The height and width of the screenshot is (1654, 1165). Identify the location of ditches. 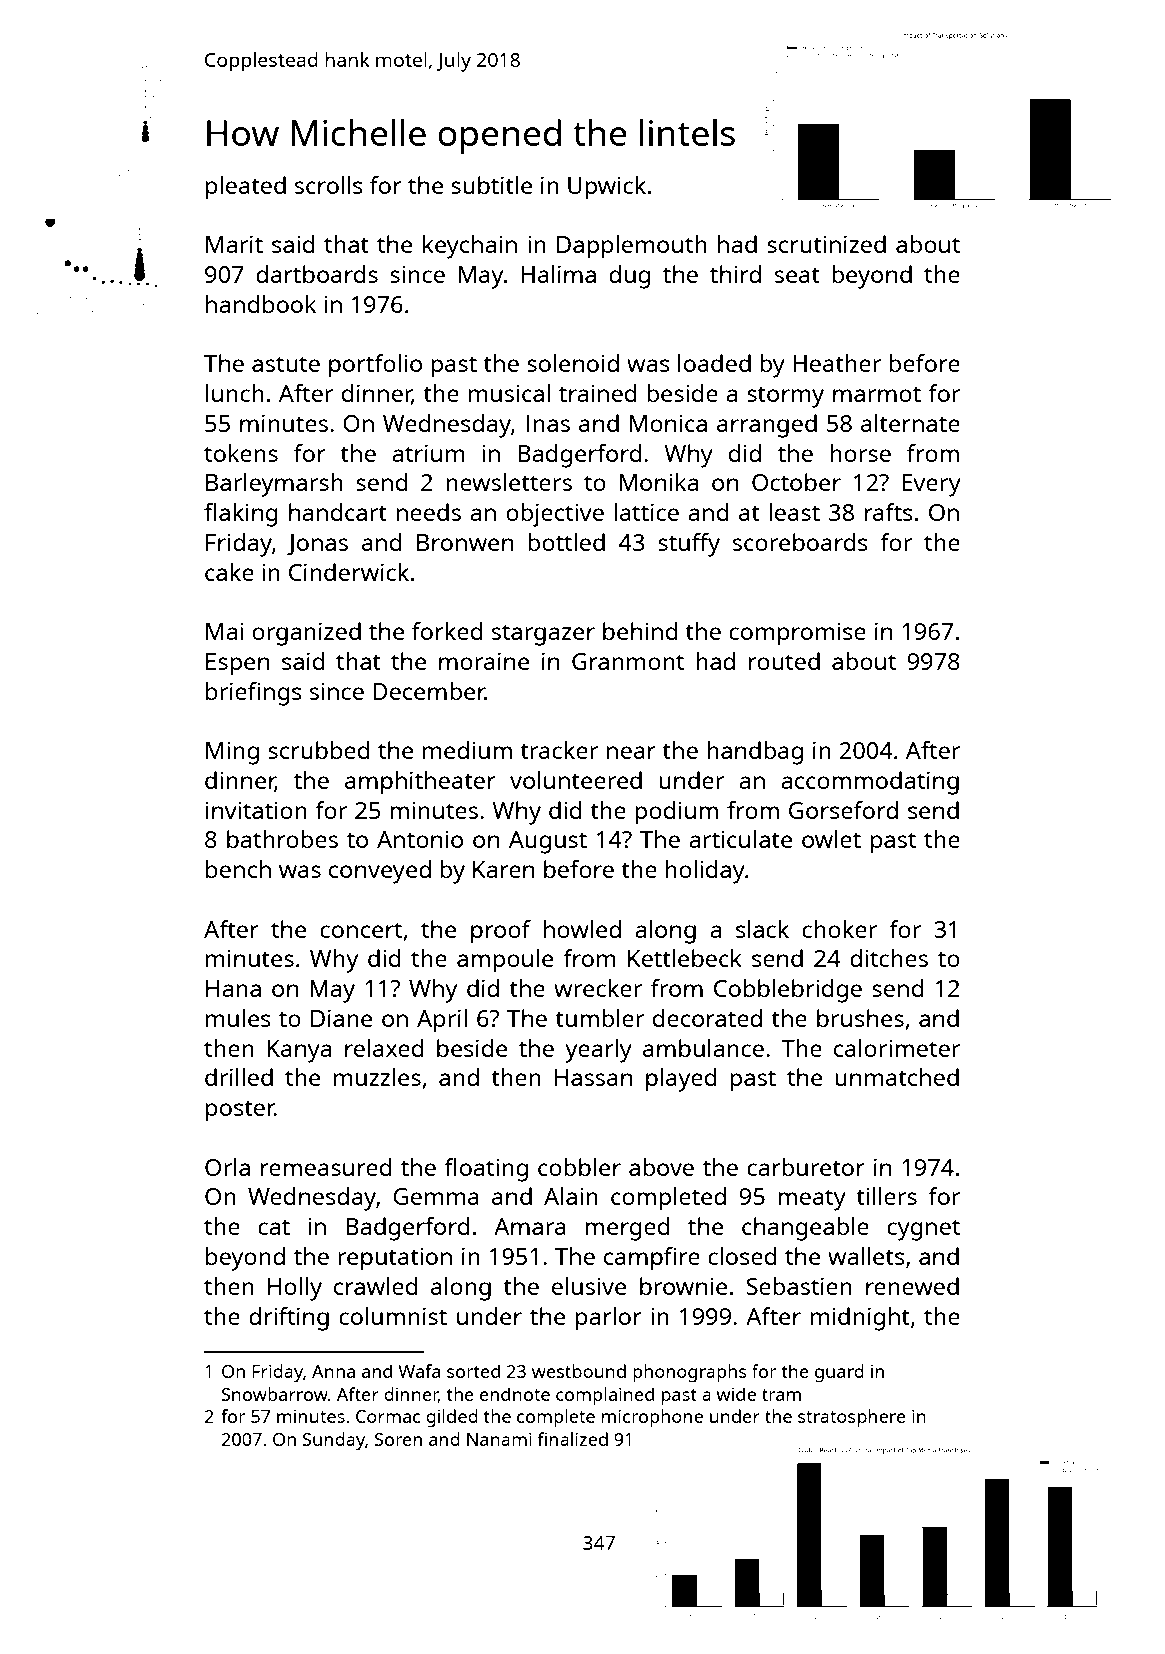
(889, 958).
